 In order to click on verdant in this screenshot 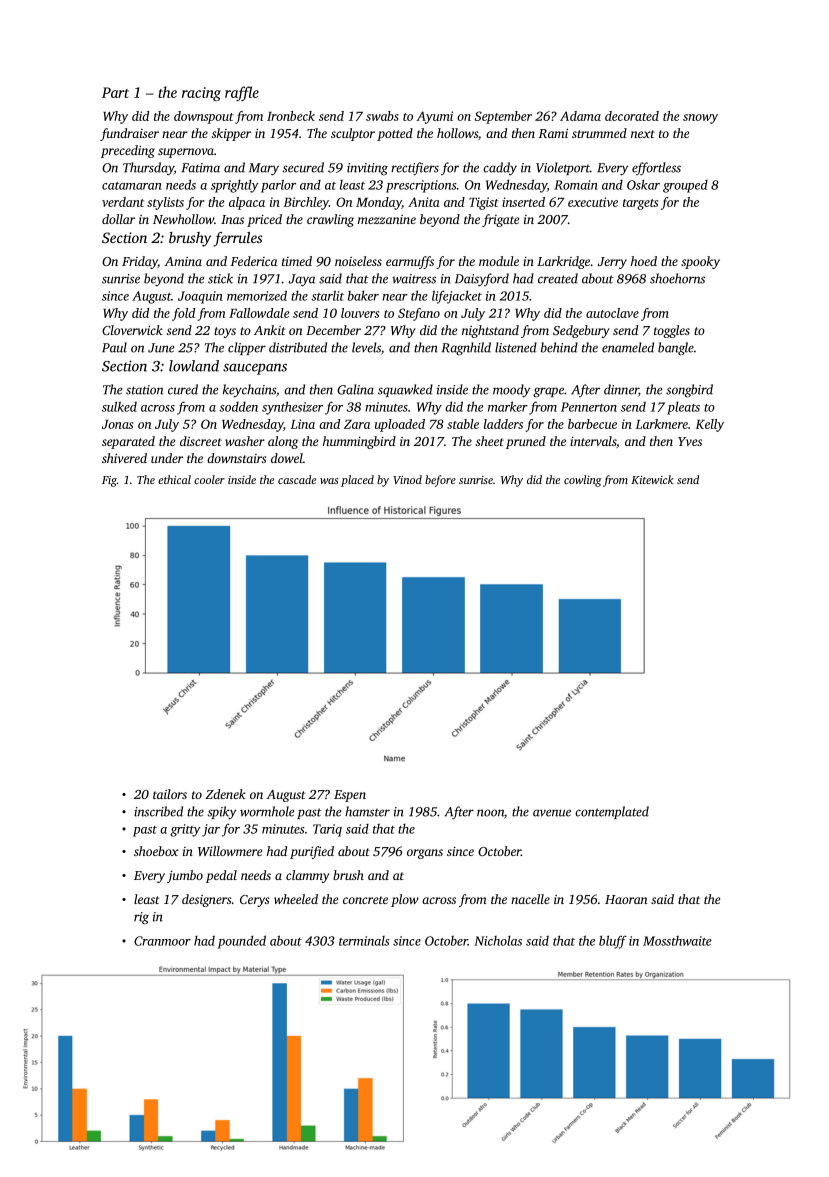, I will do `click(123, 202)`.
